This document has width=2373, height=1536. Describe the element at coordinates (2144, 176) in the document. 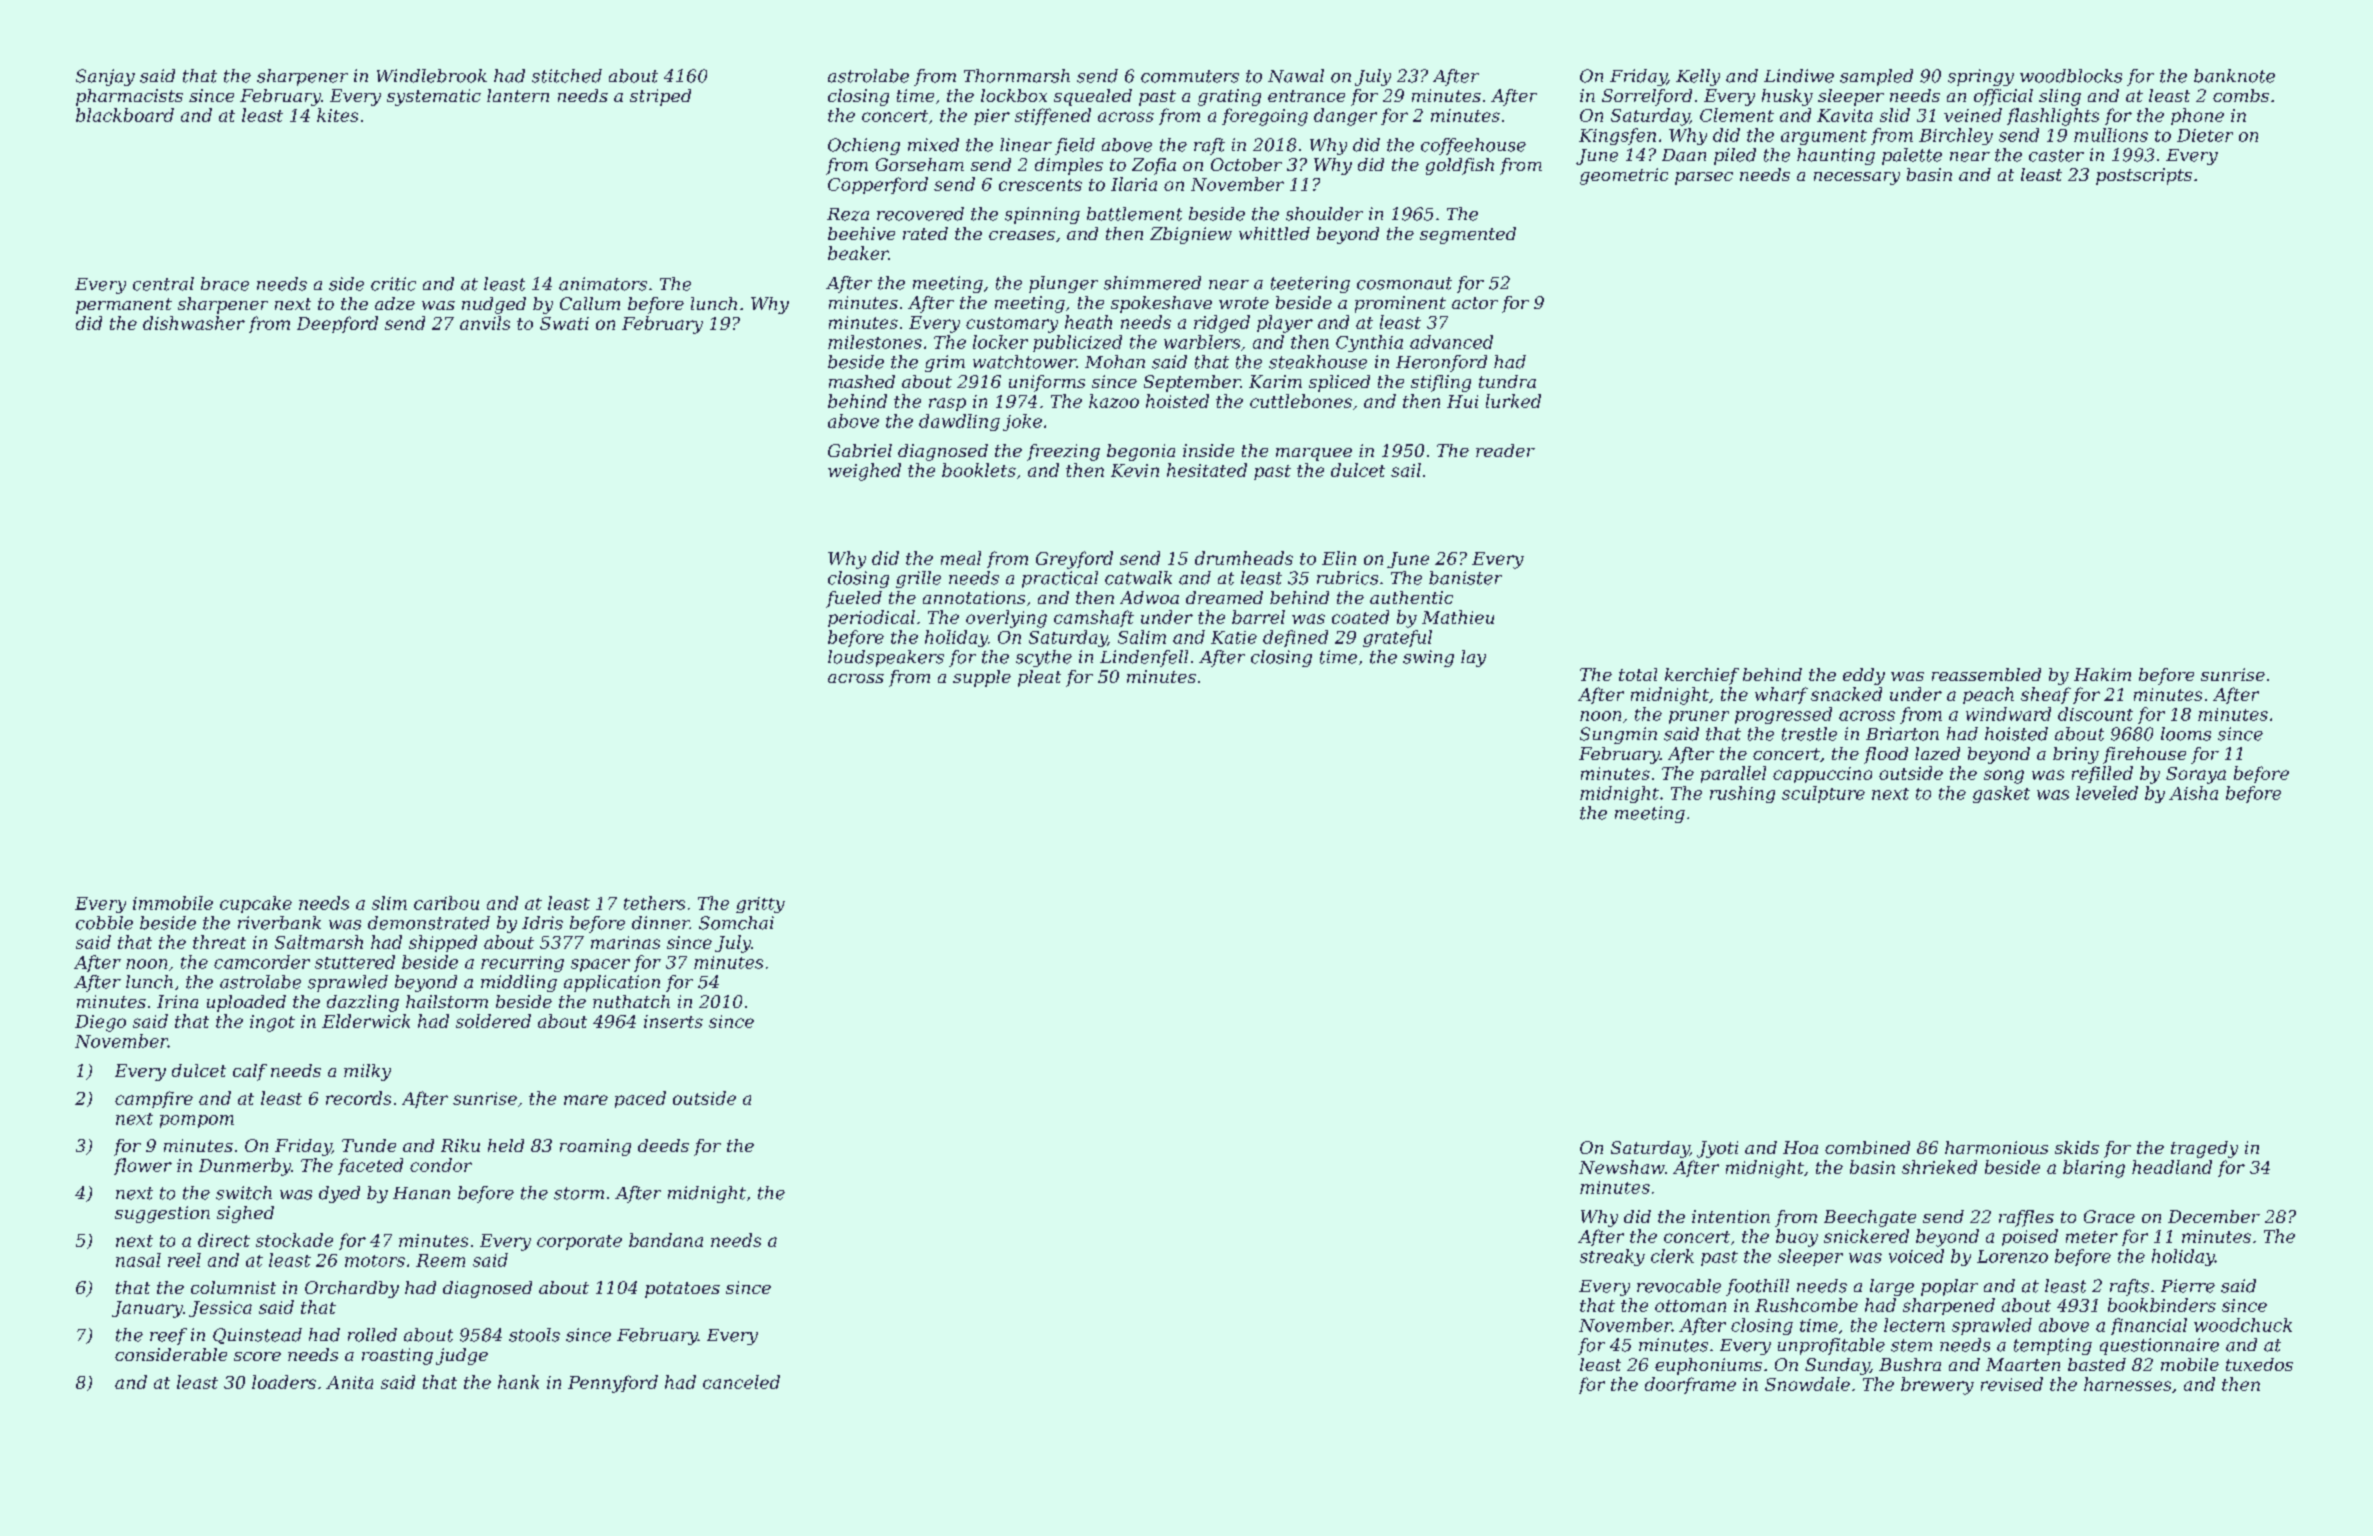

I see `postscripts` at that location.
